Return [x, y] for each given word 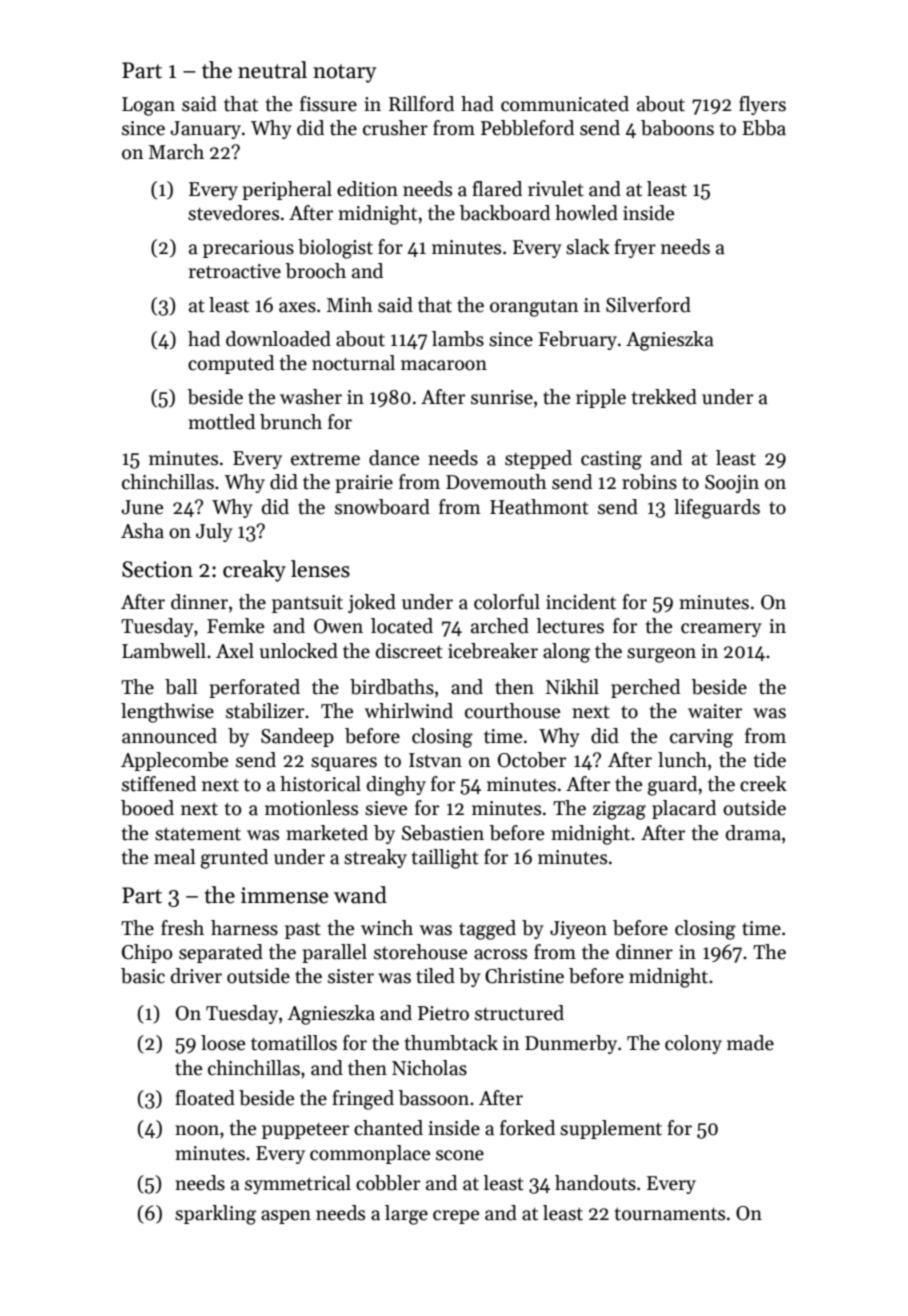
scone [460, 1155]
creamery [721, 630]
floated [205, 1098]
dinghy [396, 786]
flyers [762, 105]
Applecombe [174, 761]
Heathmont [539, 507]
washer [311, 397]
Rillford [421, 104]
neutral [272, 70]
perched [645, 688]
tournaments [670, 1214]
